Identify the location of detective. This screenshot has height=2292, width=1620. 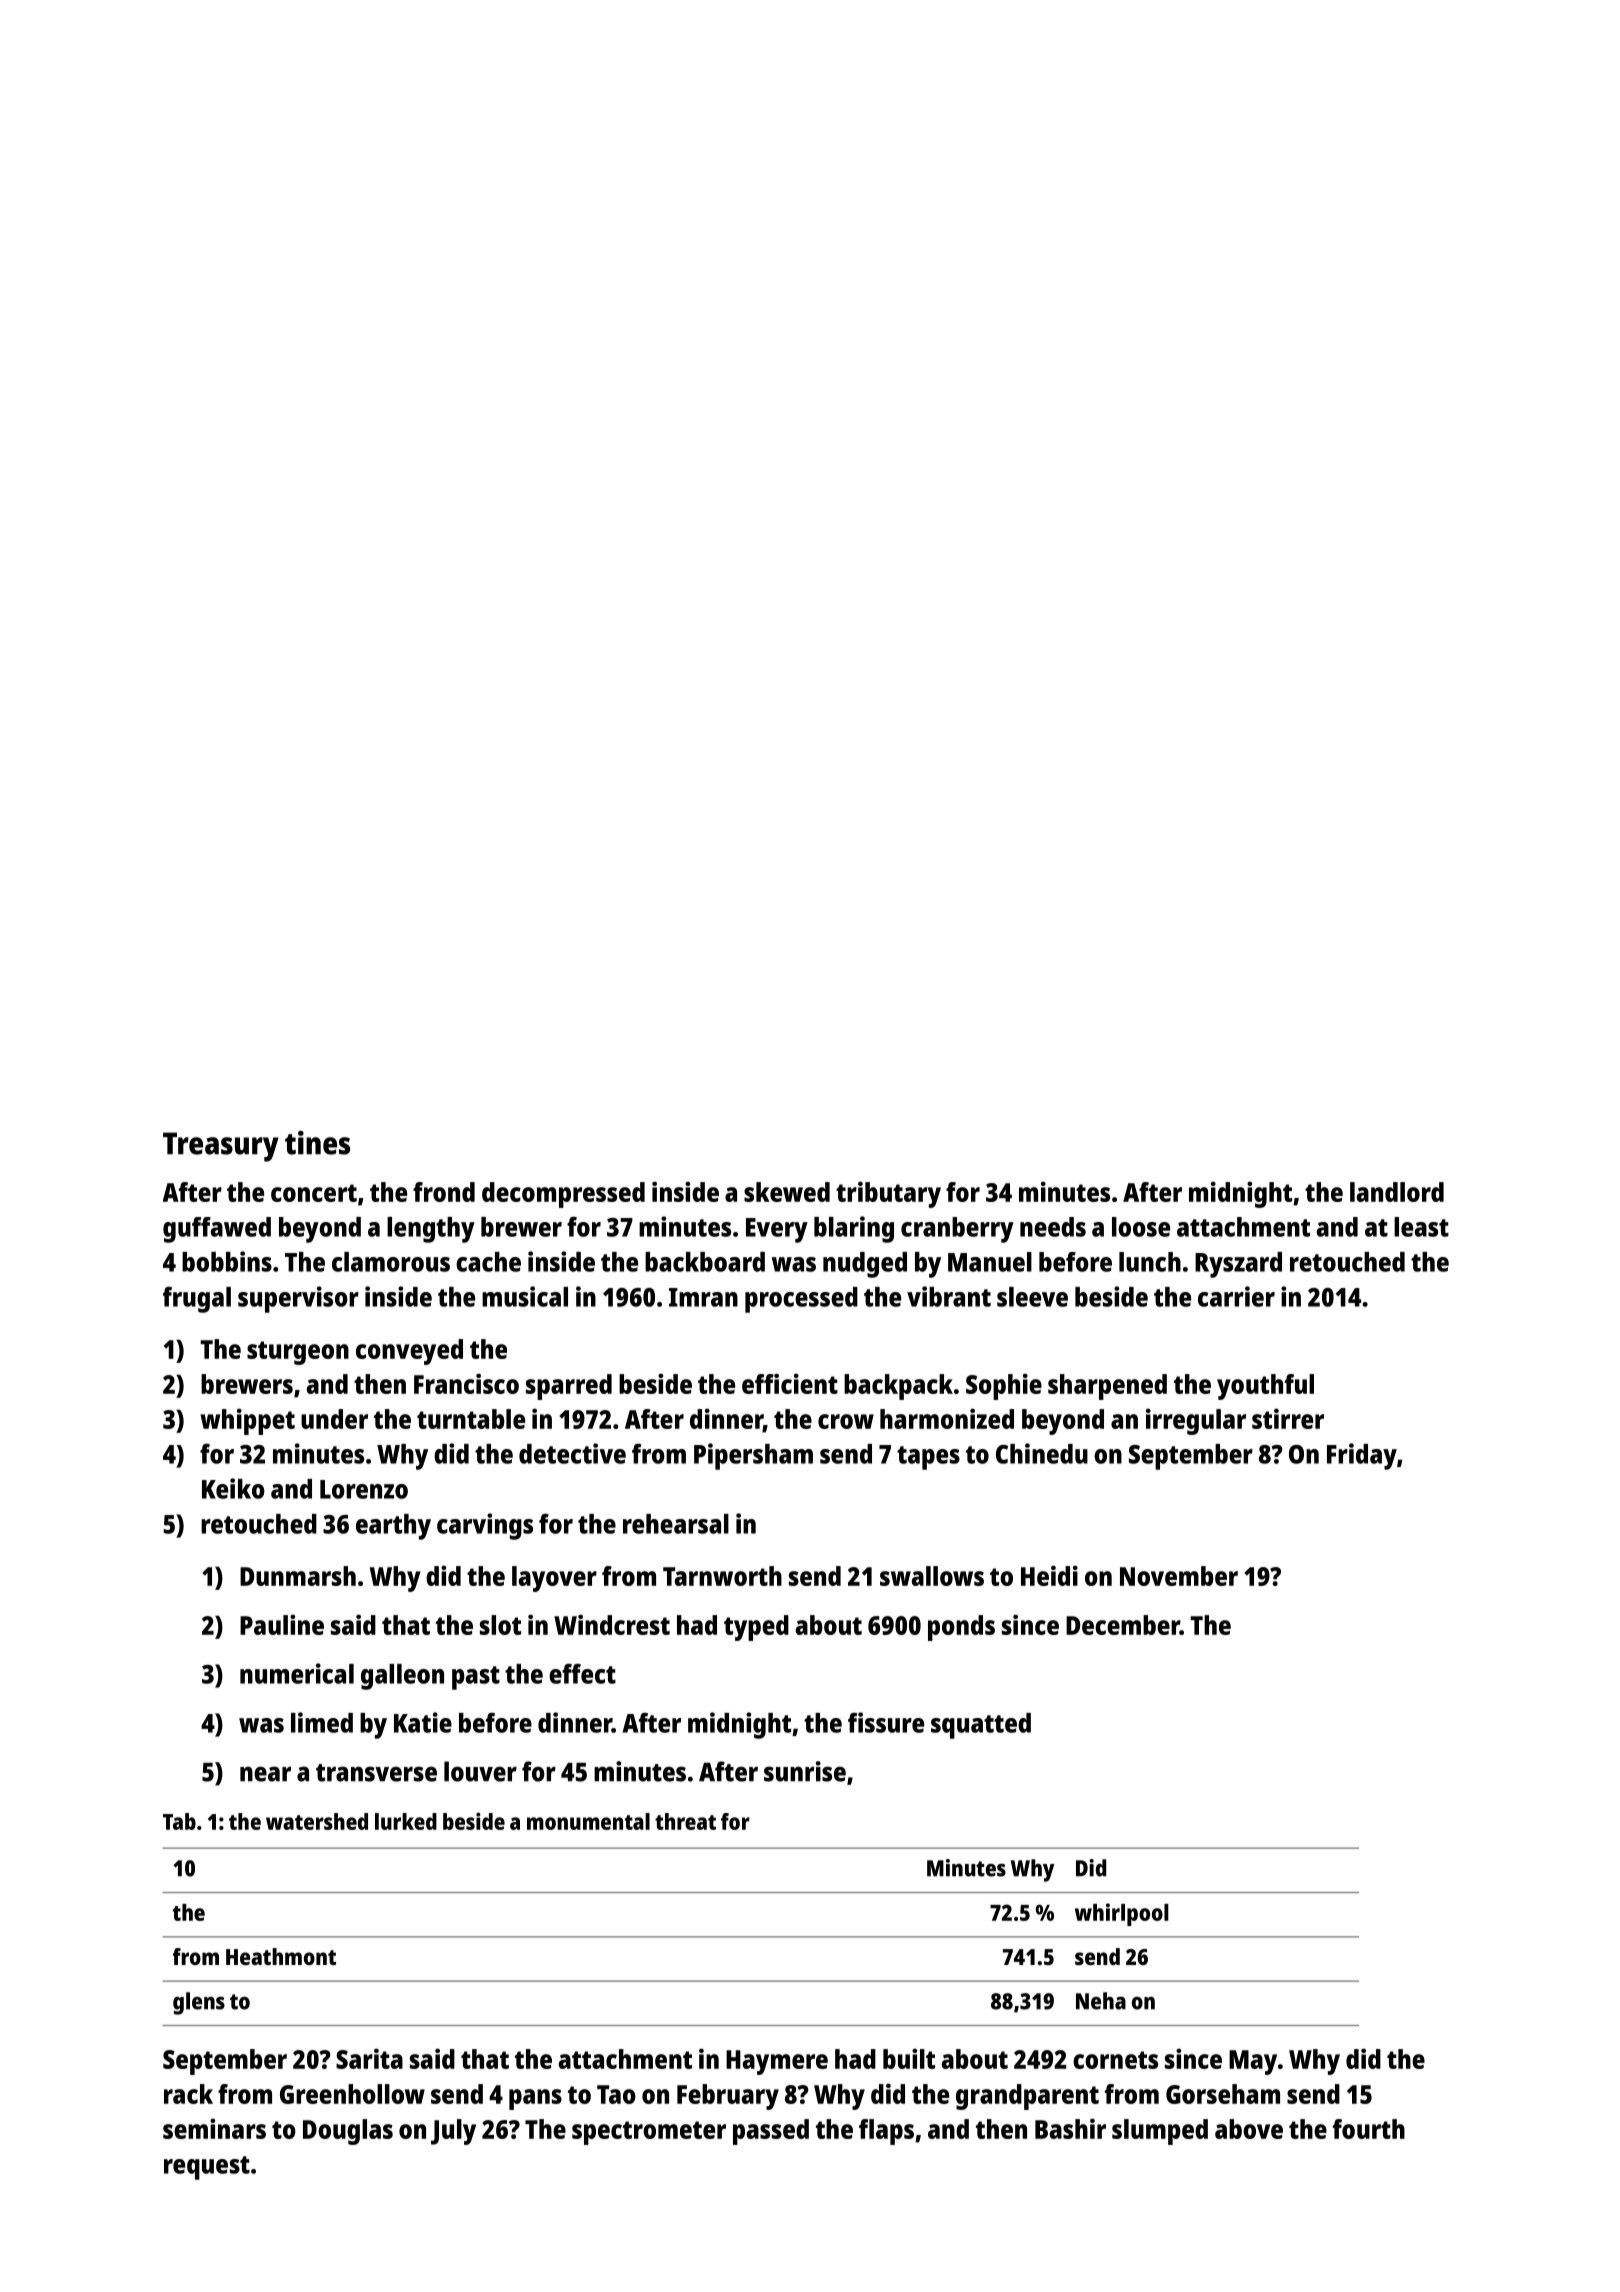
(572, 1453).
